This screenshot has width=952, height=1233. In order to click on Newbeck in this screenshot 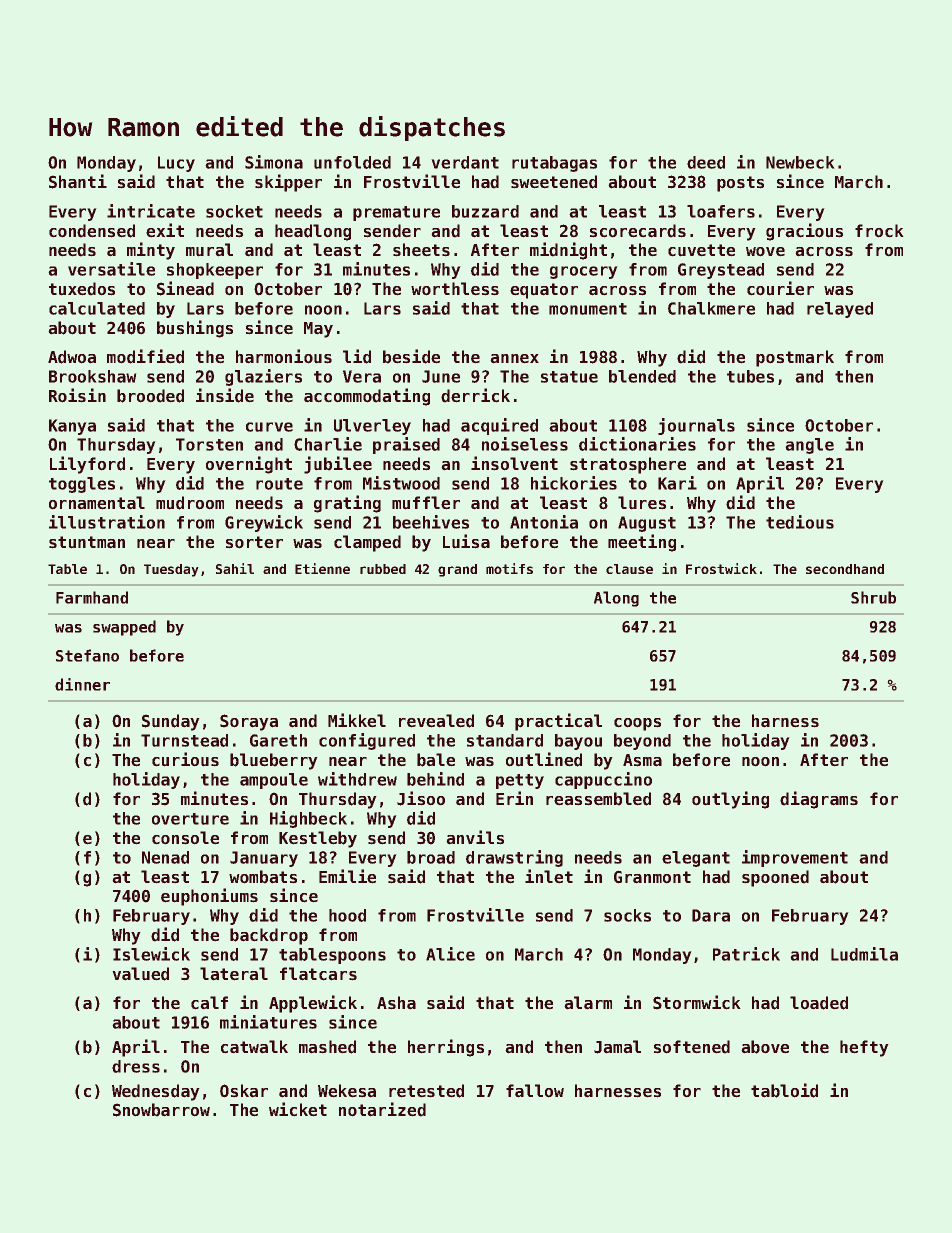, I will do `click(800, 162)`.
